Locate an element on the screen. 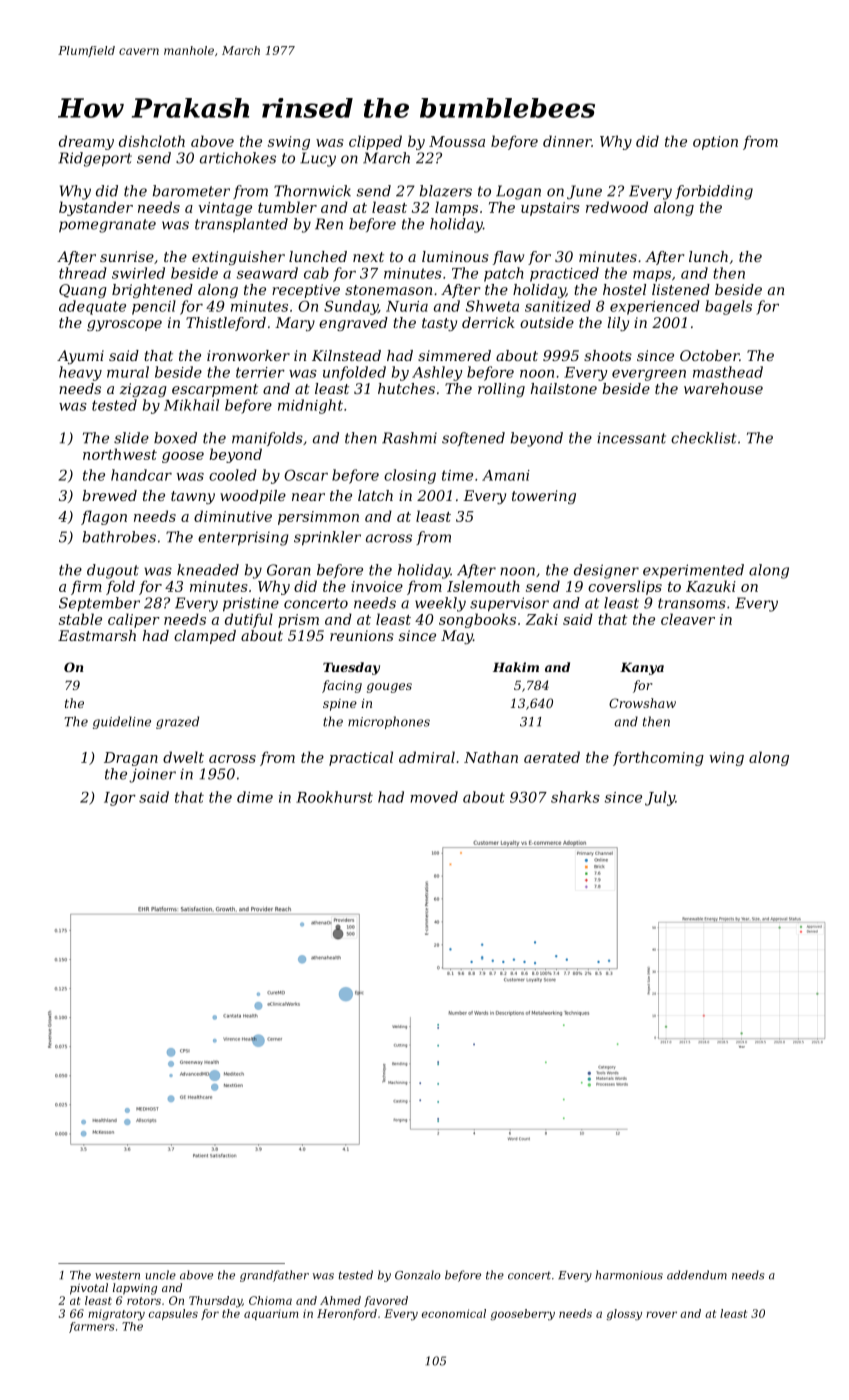 The width and height of the screenshot is (849, 1400). facing is located at coordinates (342, 686).
